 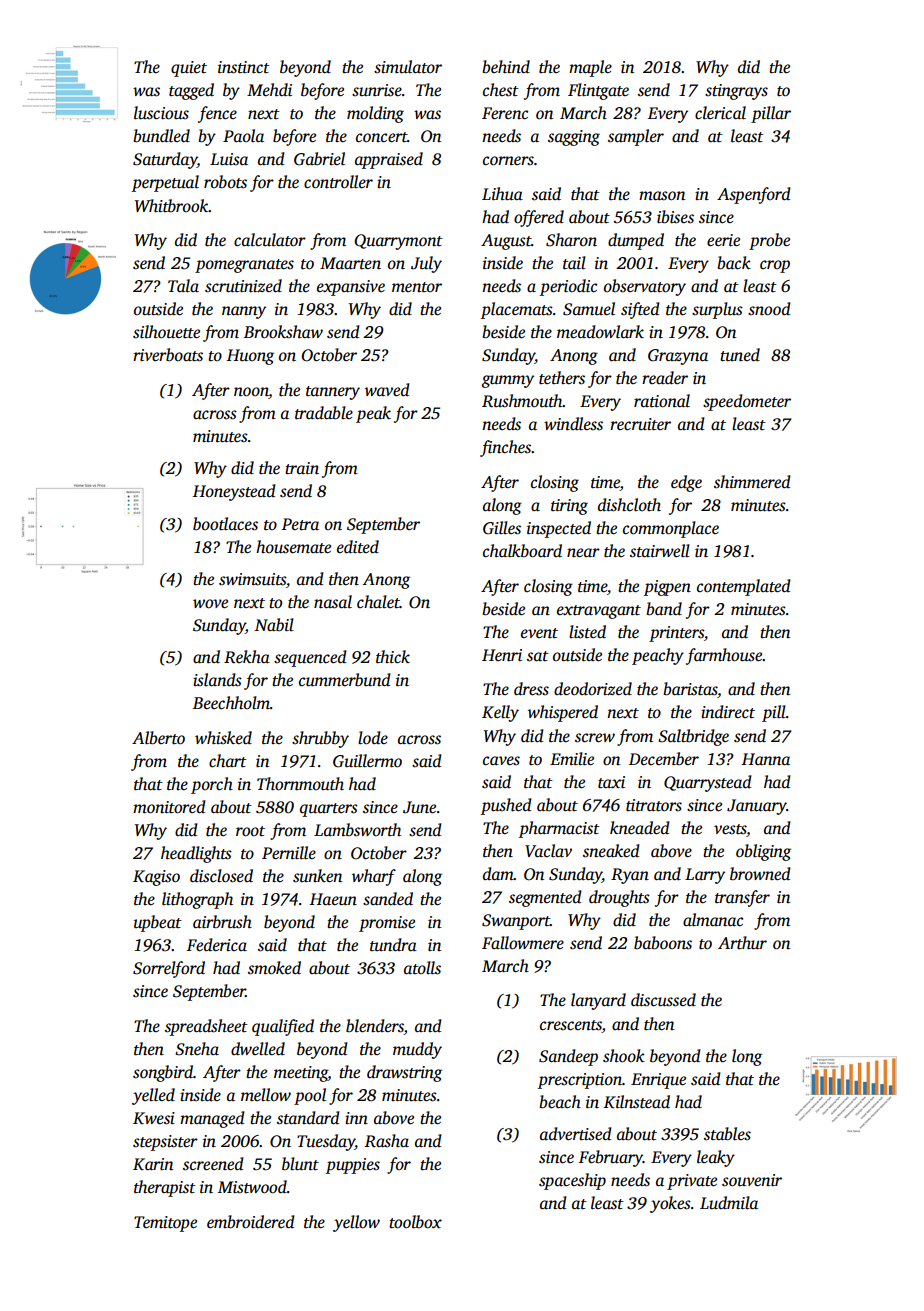 I want to click on songbird, so click(x=163, y=1073).
